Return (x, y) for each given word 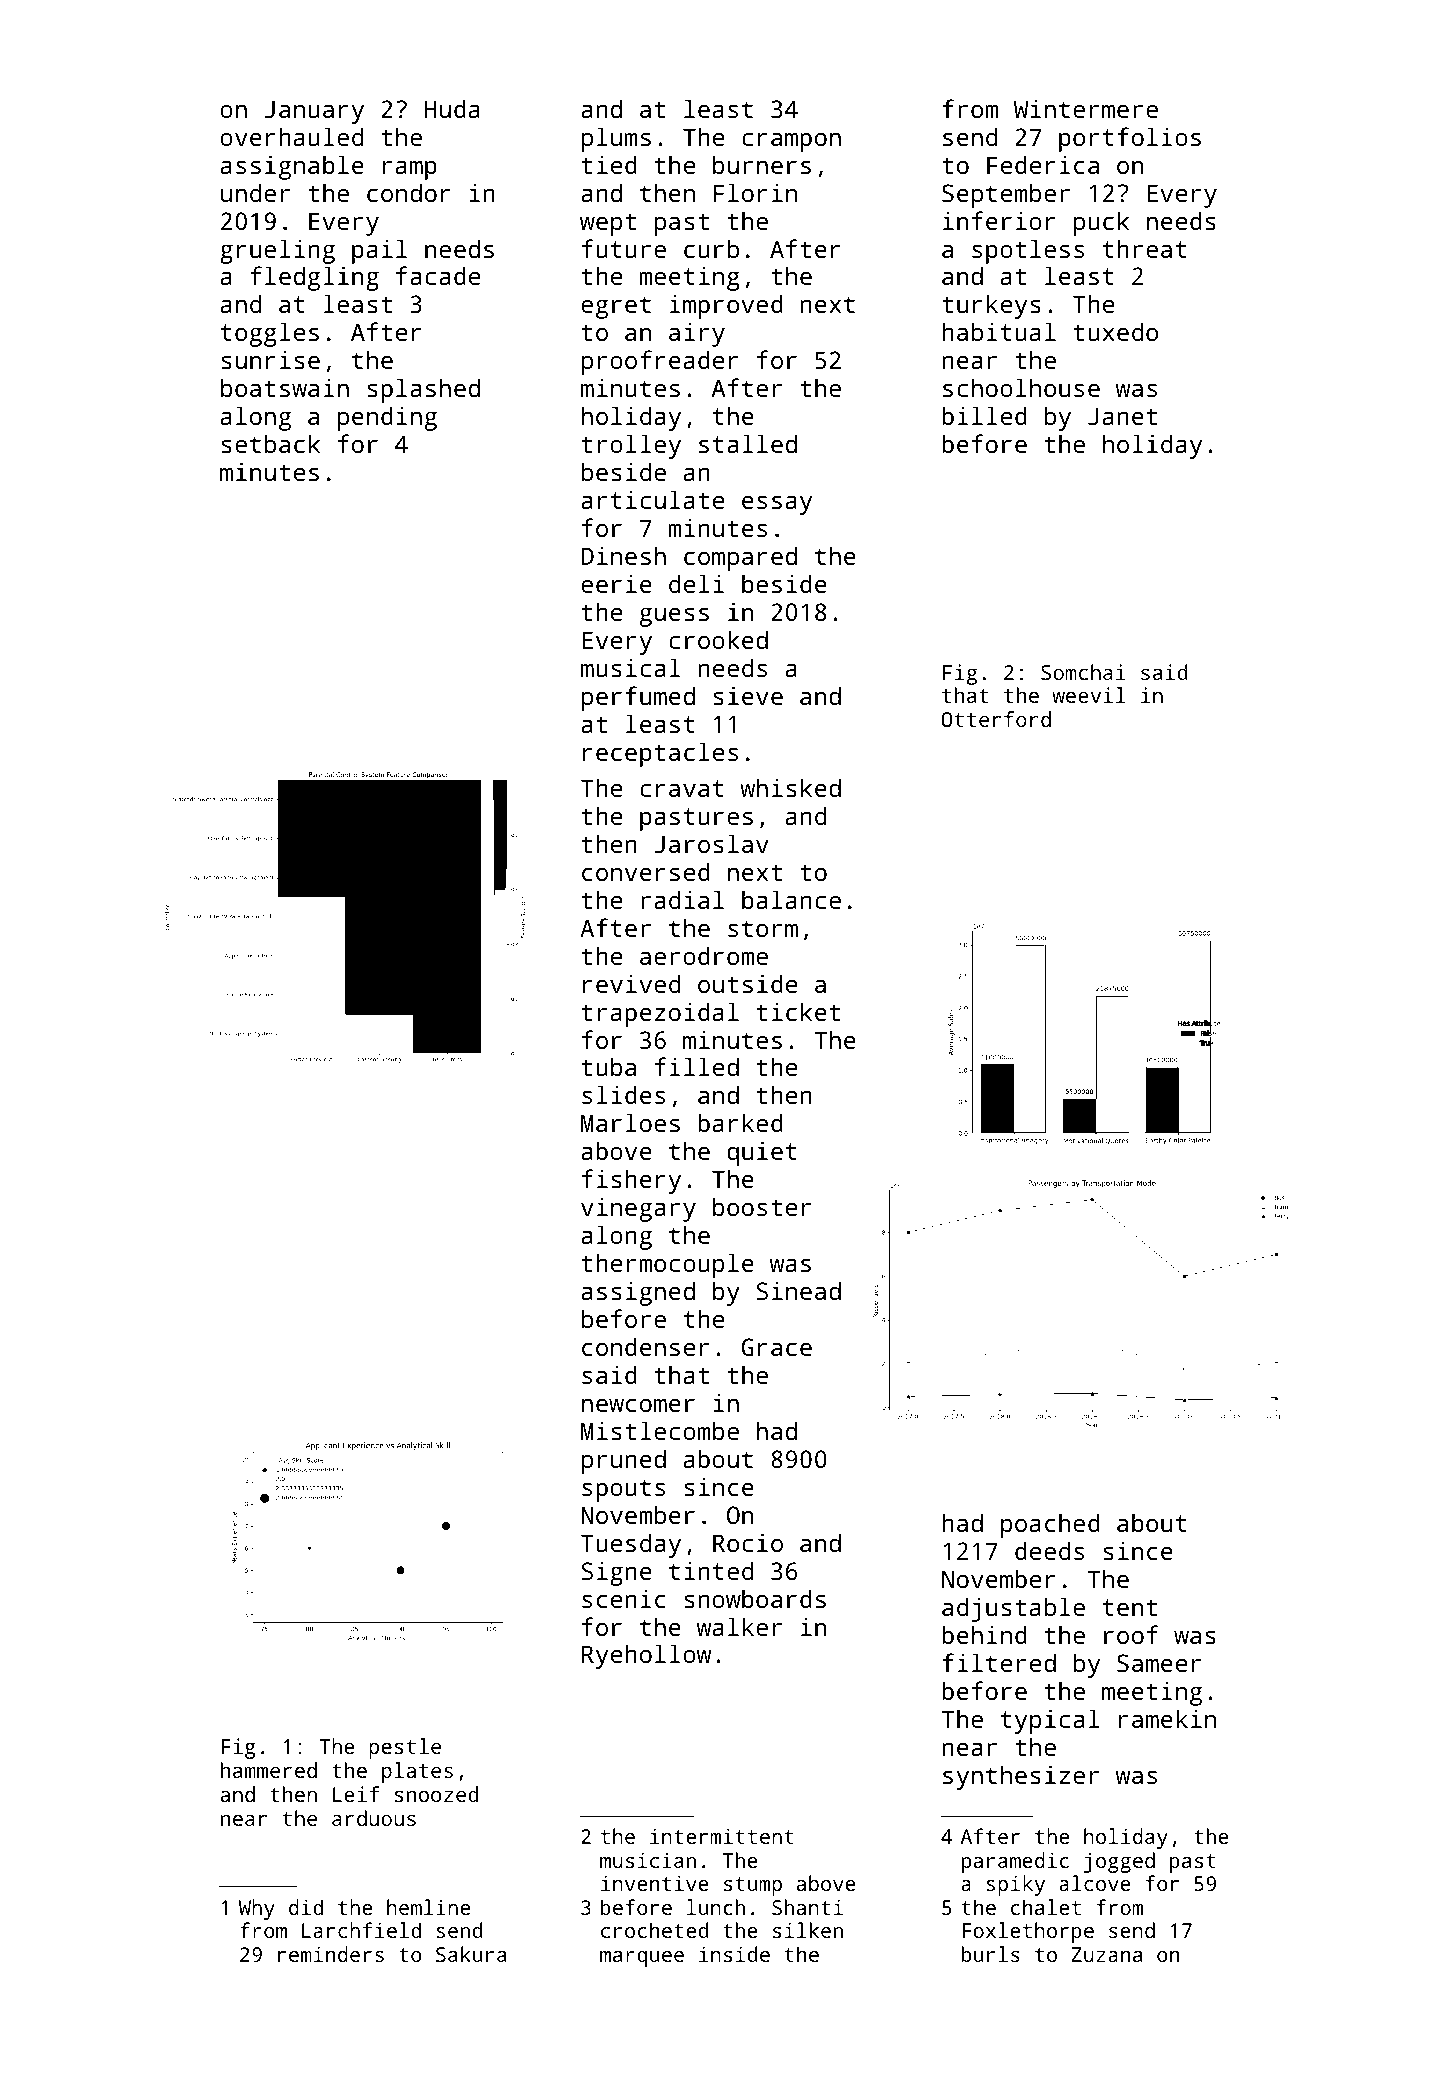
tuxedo (1116, 331)
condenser (645, 1346)
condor (409, 192)
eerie (616, 583)
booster (762, 1206)
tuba (609, 1066)
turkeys (991, 306)
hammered (269, 1770)
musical (630, 667)
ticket (798, 1011)
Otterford (996, 719)
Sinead (798, 1290)
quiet (762, 1153)
